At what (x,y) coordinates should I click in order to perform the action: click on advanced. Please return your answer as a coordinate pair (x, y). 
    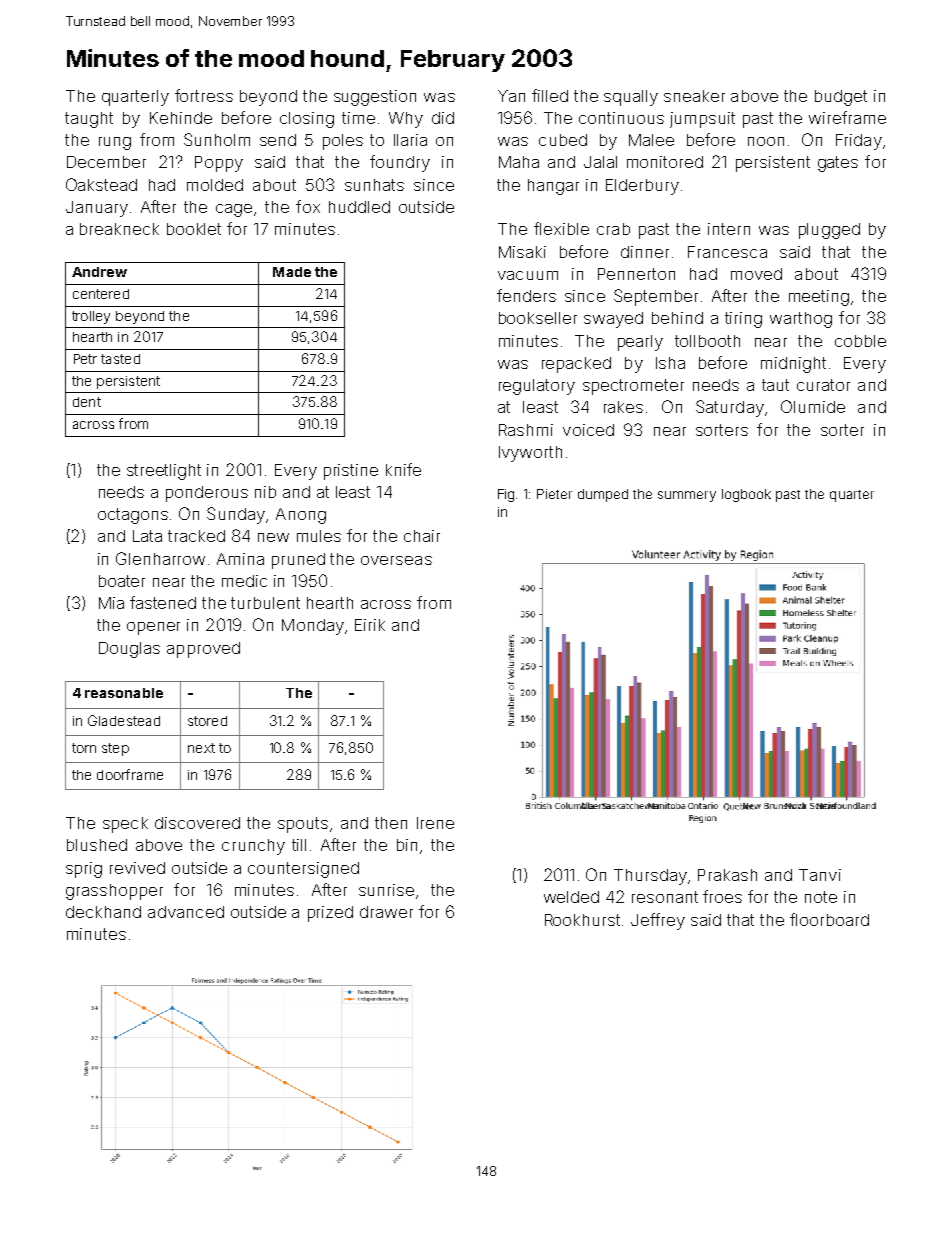
    Looking at the image, I should click on (186, 912).
